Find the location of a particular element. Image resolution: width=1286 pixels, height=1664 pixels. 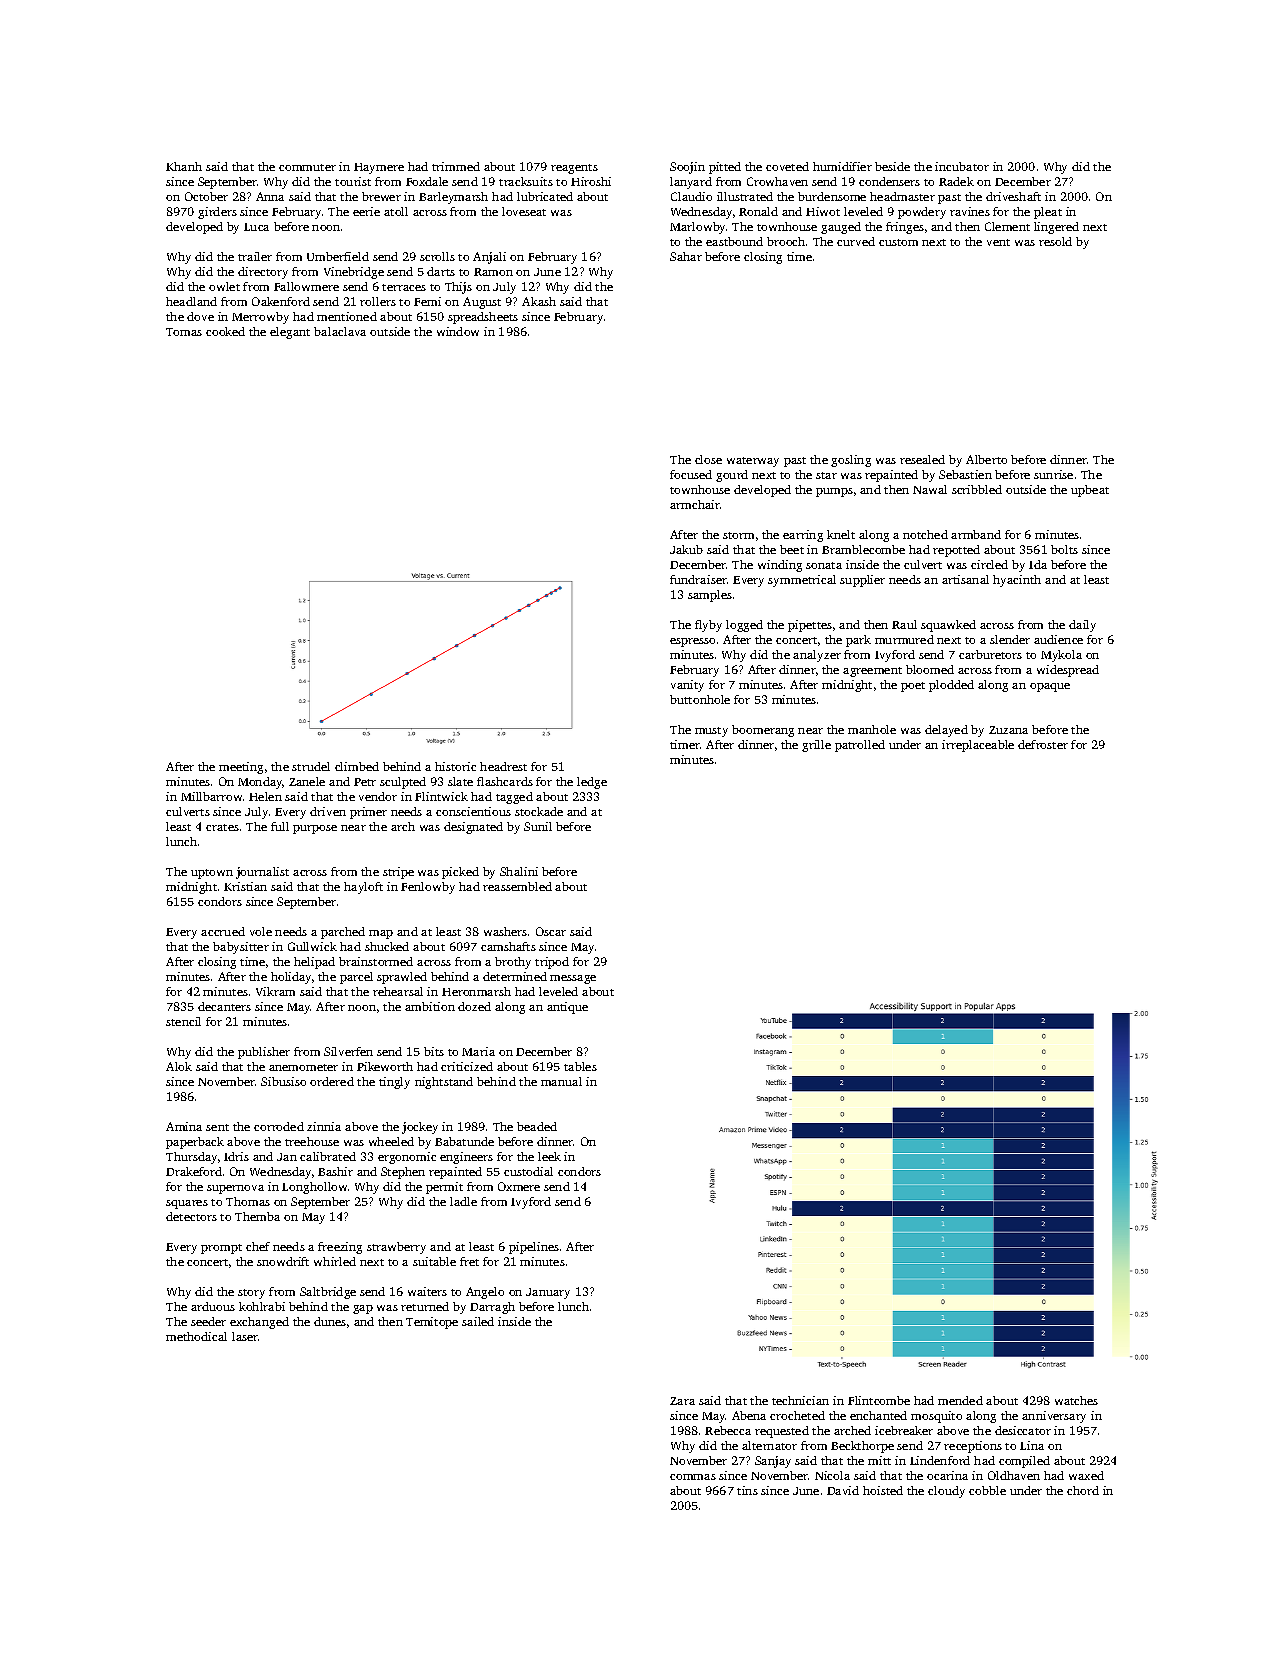

historic is located at coordinates (455, 766).
